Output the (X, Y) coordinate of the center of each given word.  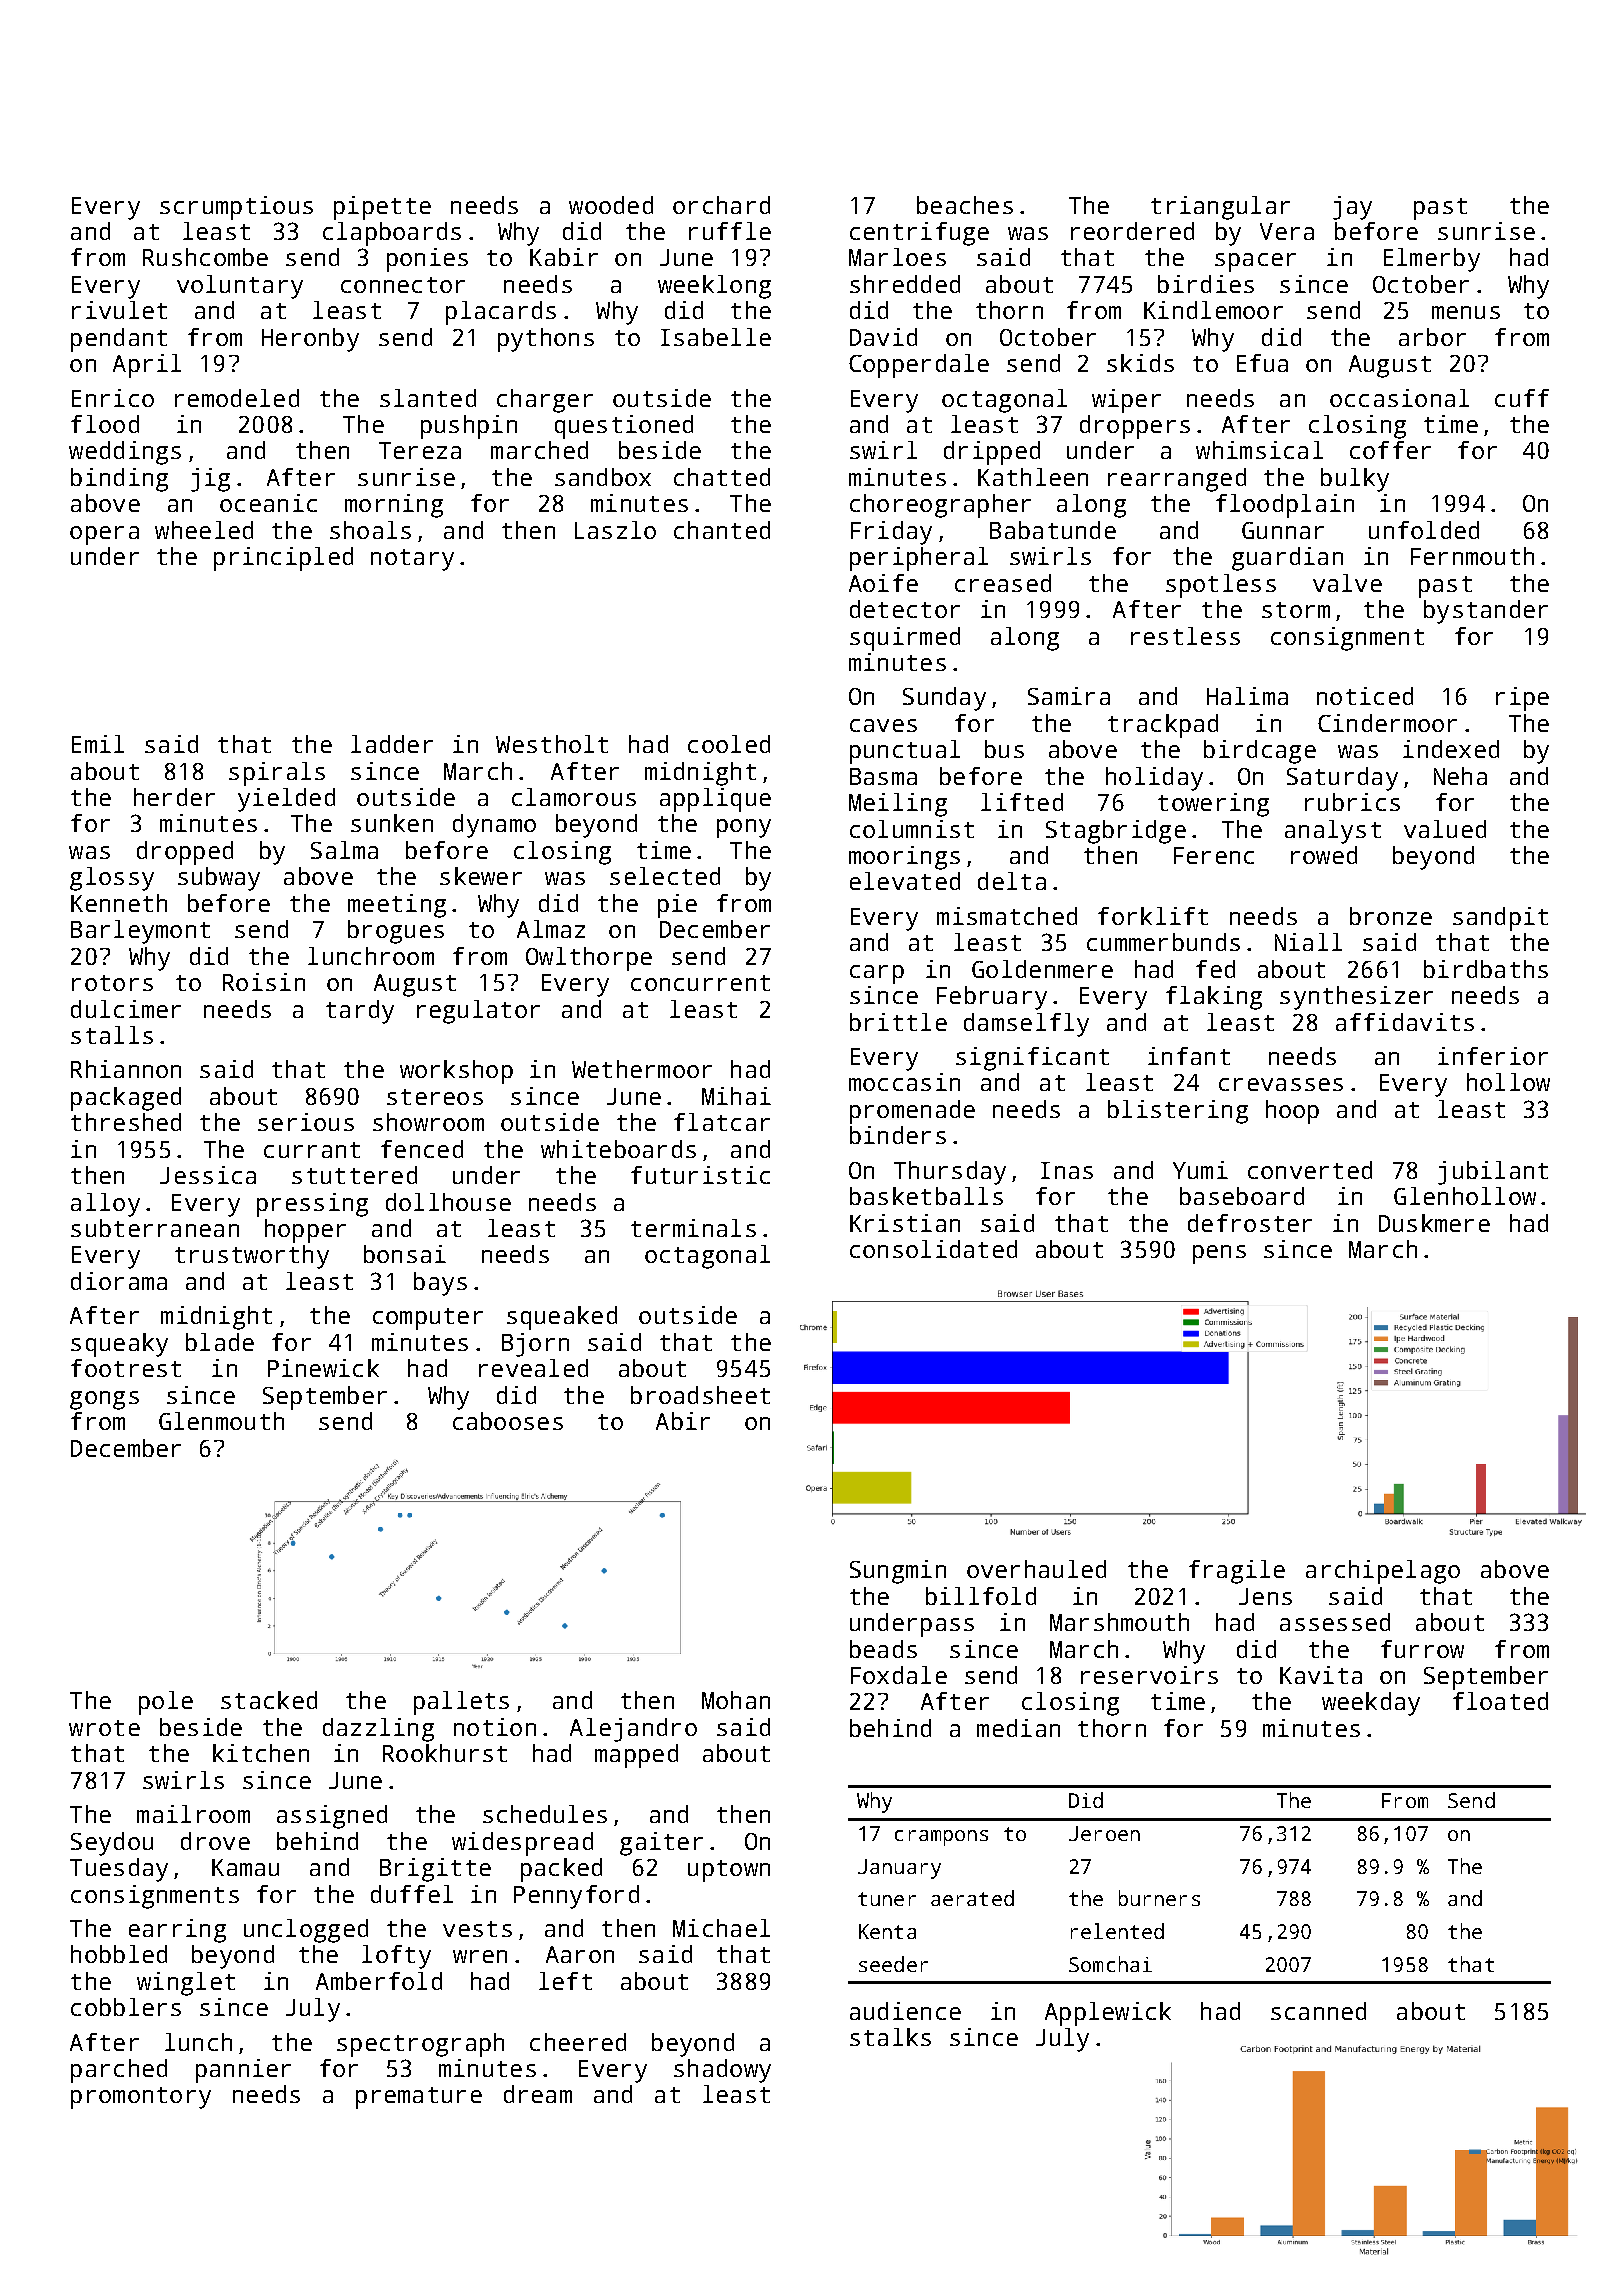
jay (1352, 208)
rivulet (119, 310)
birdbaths (1486, 969)
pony (744, 828)
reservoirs (1149, 1675)
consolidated (933, 1249)
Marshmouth (1119, 1622)
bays (440, 1284)
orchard (721, 205)
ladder (392, 744)
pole (166, 1703)
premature (419, 2098)
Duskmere (1434, 1223)
